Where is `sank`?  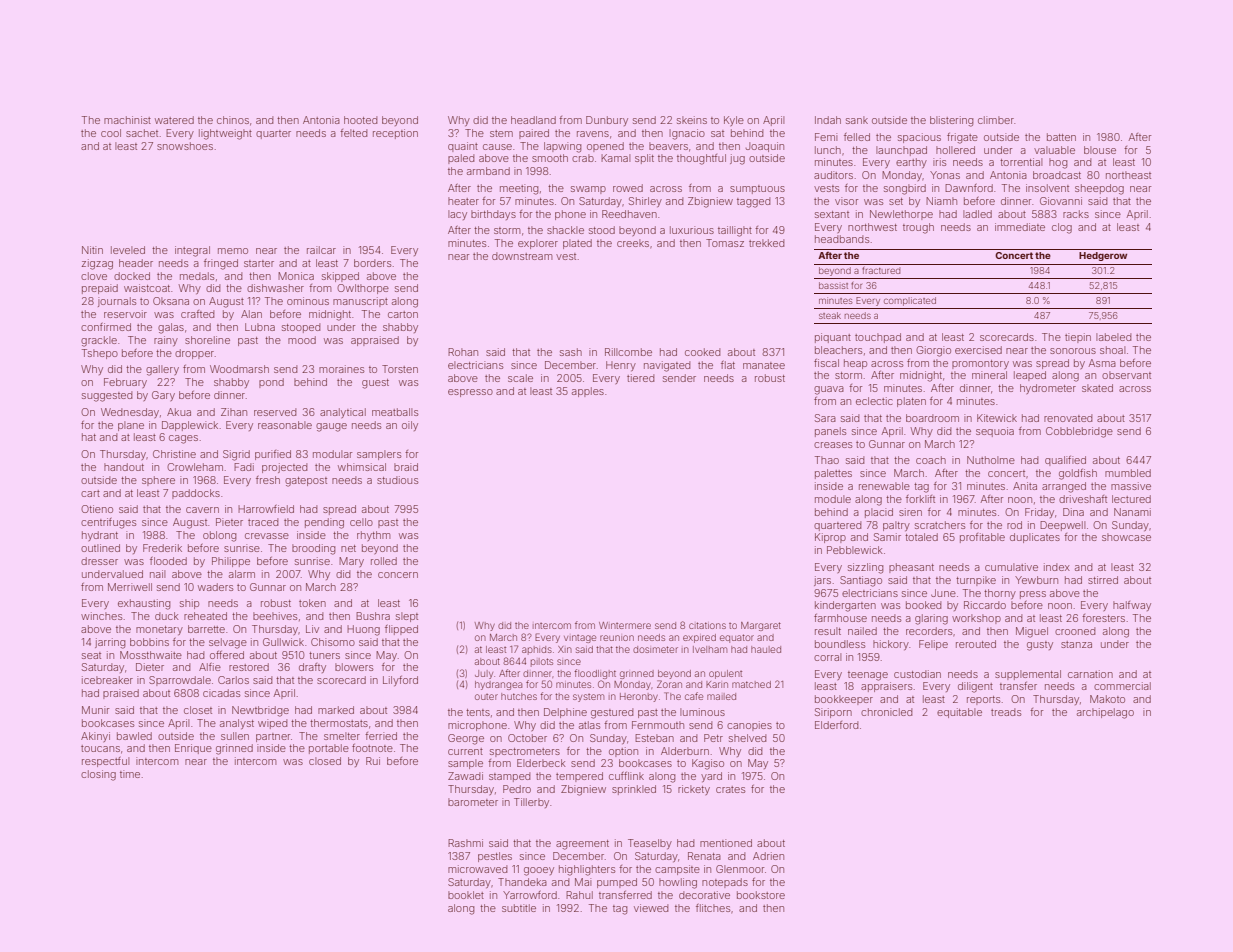
sank is located at coordinates (857, 120).
